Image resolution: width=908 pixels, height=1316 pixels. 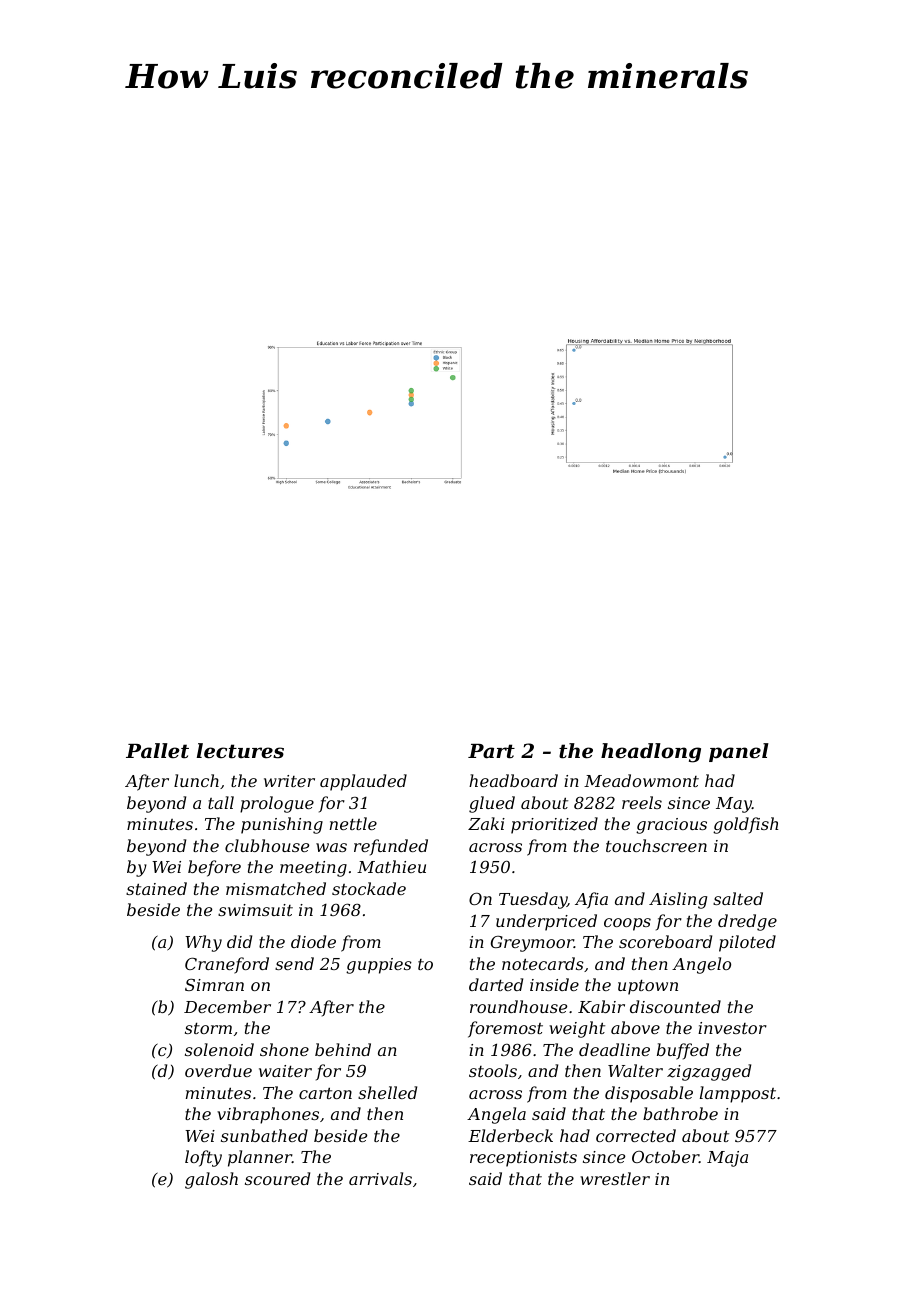 What do you see at coordinates (240, 751) in the screenshot?
I see `lectures` at bounding box center [240, 751].
